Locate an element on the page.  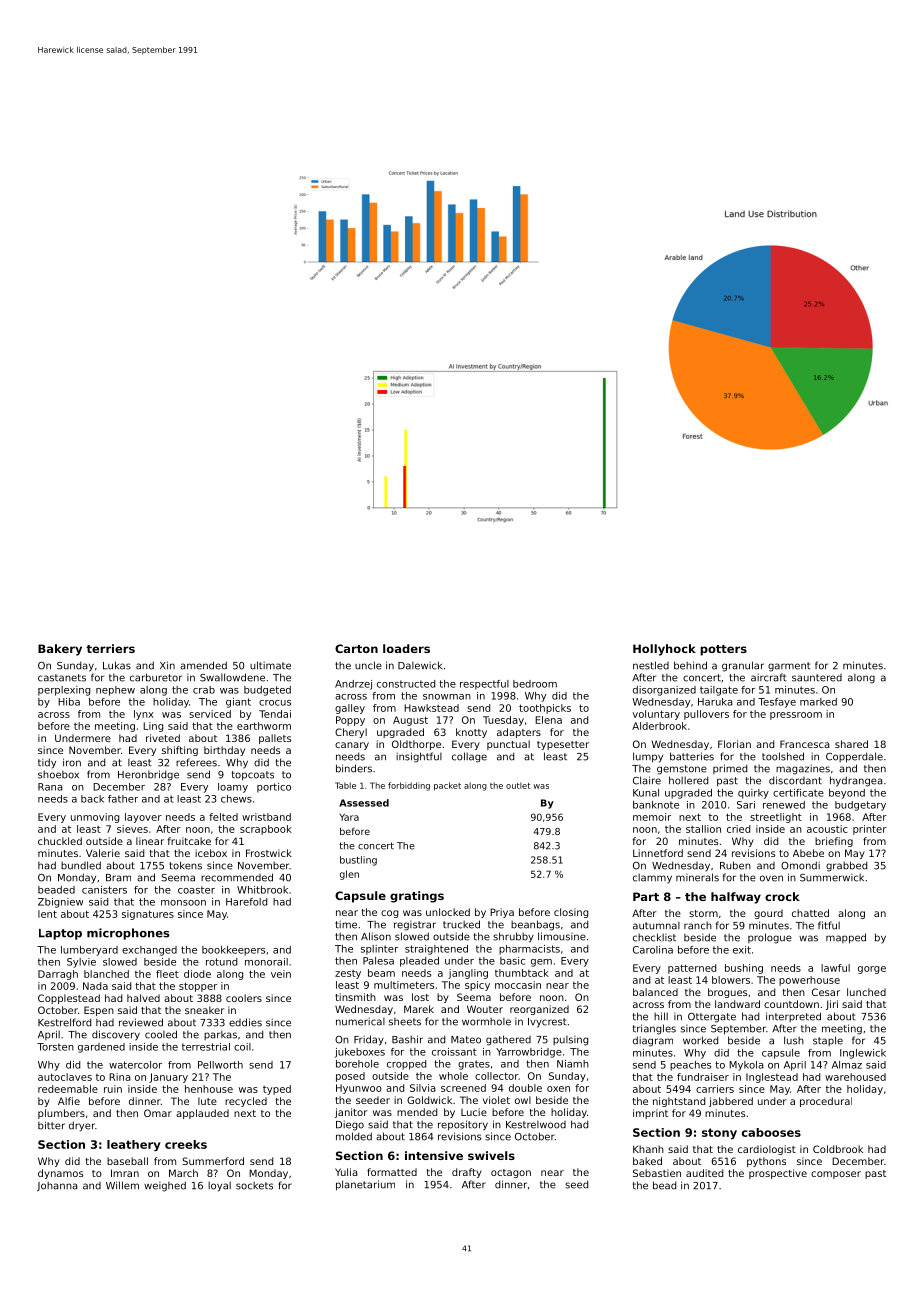
terrestrial is located at coordinates (206, 1047).
